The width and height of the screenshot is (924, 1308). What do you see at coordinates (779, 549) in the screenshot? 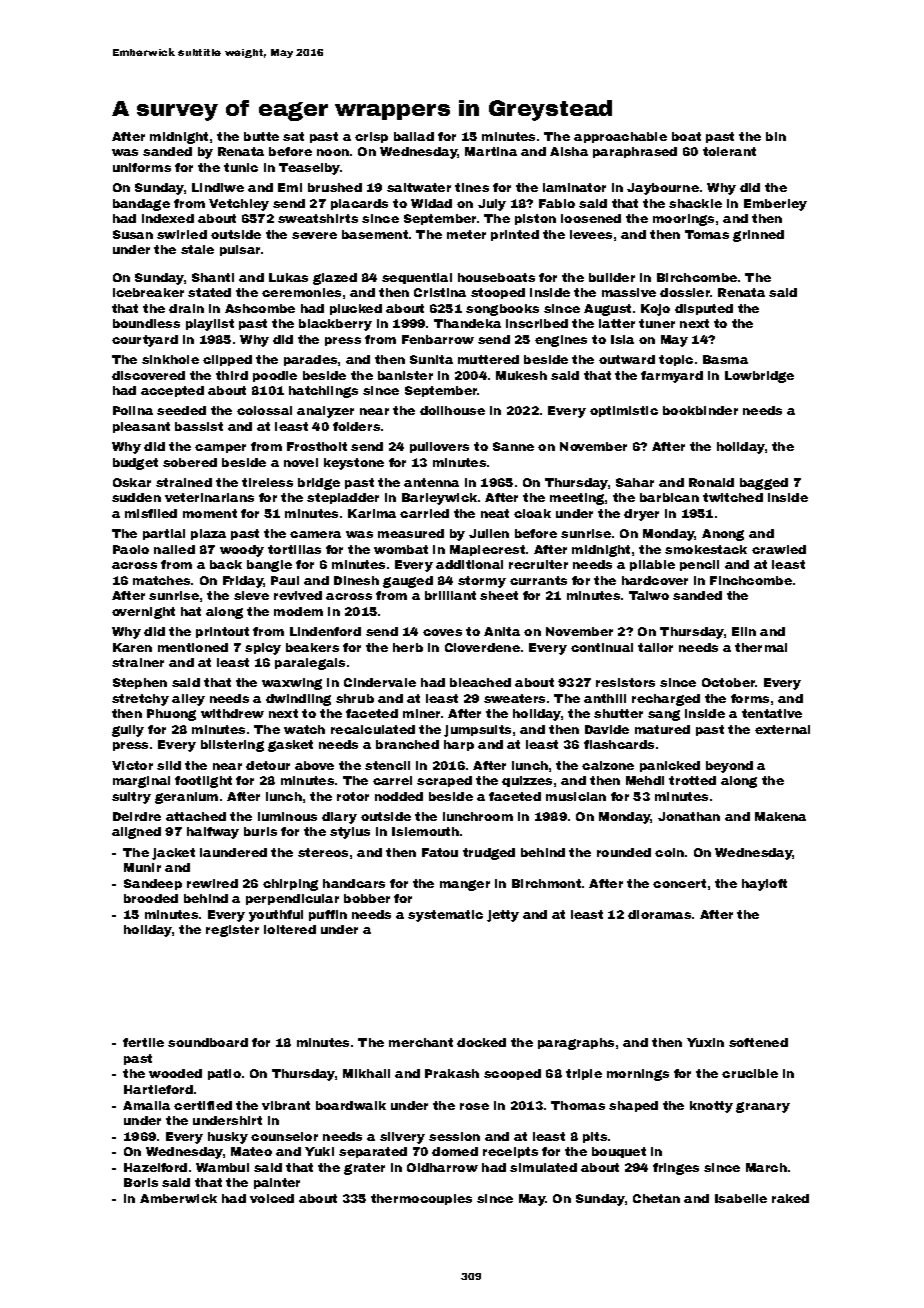
I see `crawled` at bounding box center [779, 549].
